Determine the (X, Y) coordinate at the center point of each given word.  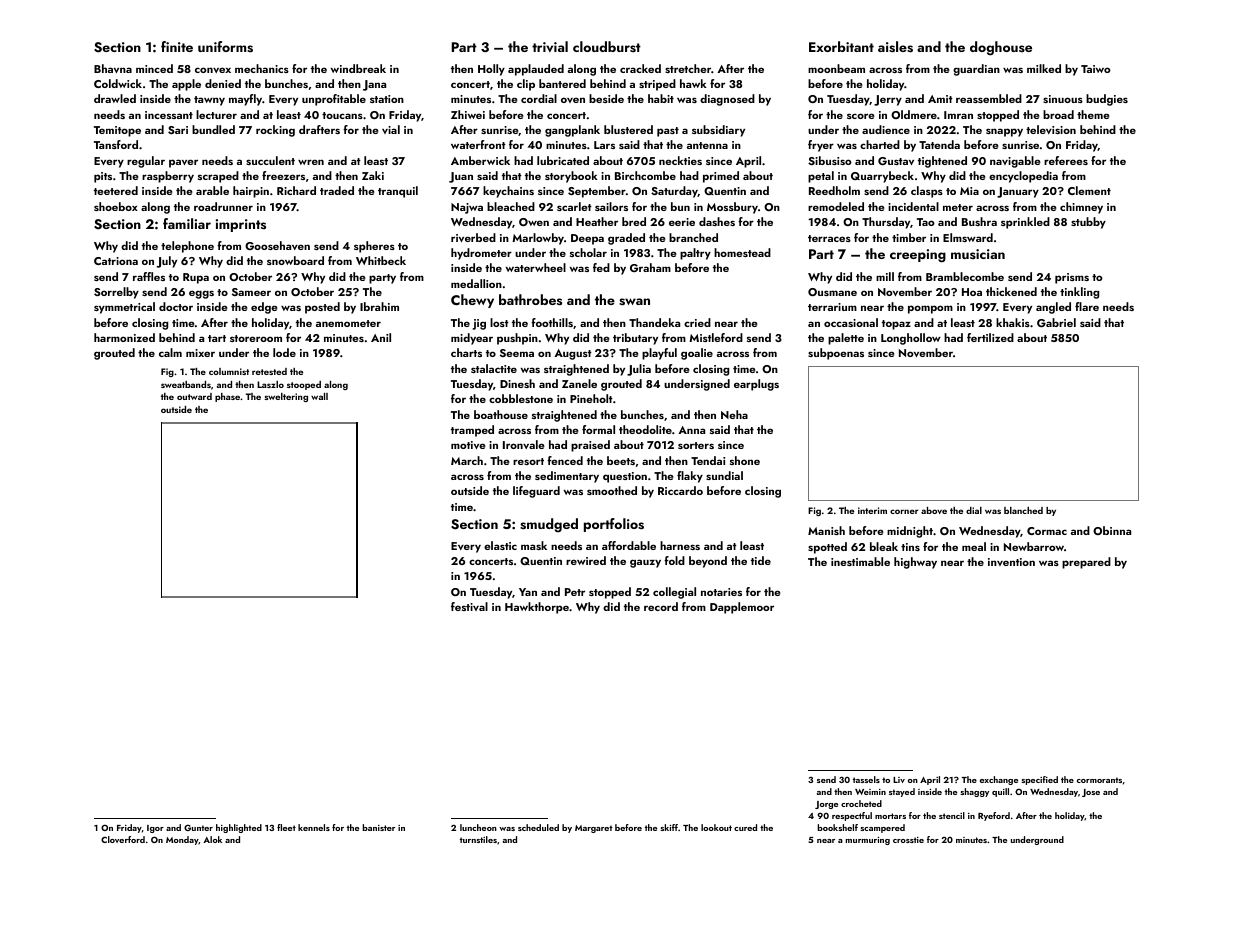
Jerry (888, 100)
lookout (716, 827)
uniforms (225, 47)
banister (378, 827)
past (668, 132)
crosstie (908, 840)
